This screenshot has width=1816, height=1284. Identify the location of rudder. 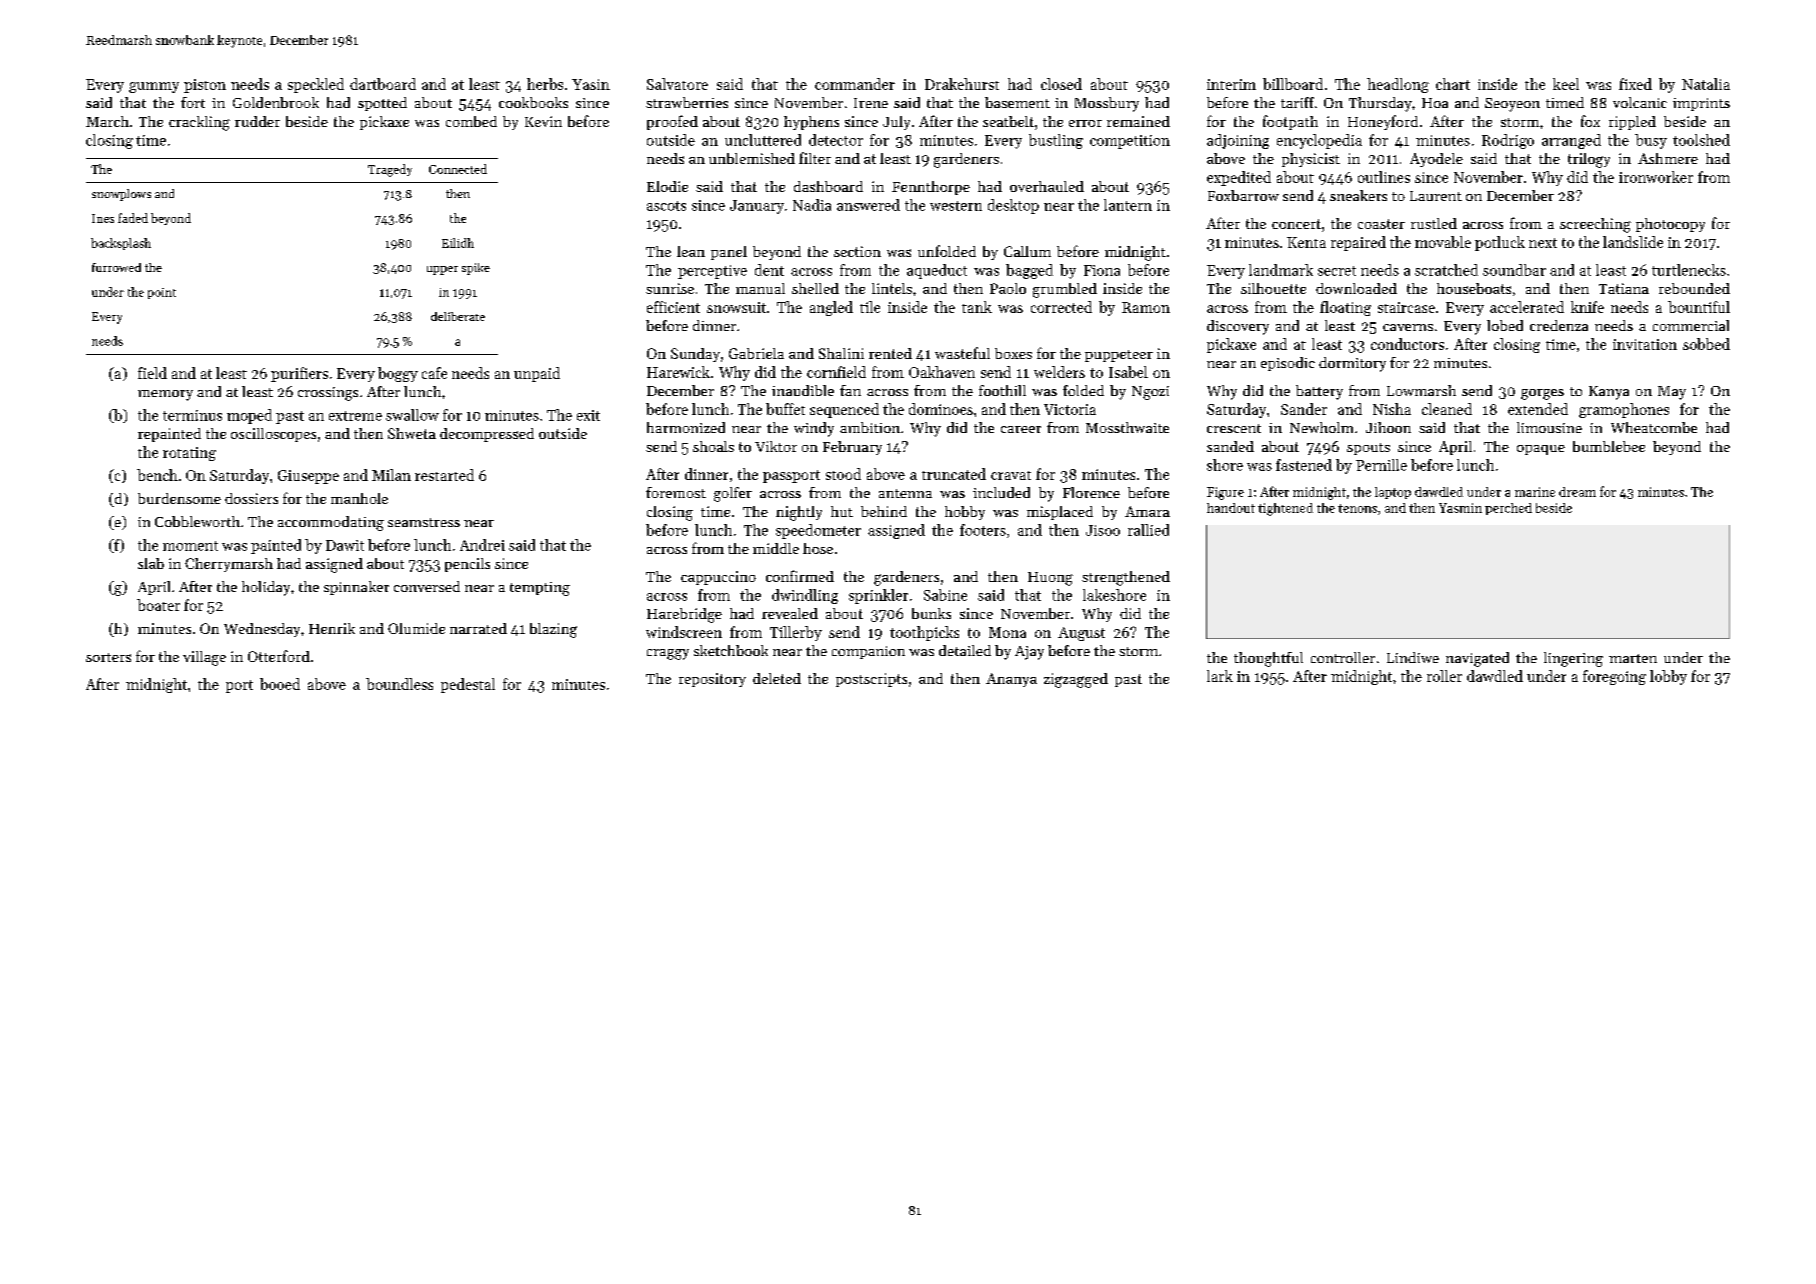
(257, 121).
